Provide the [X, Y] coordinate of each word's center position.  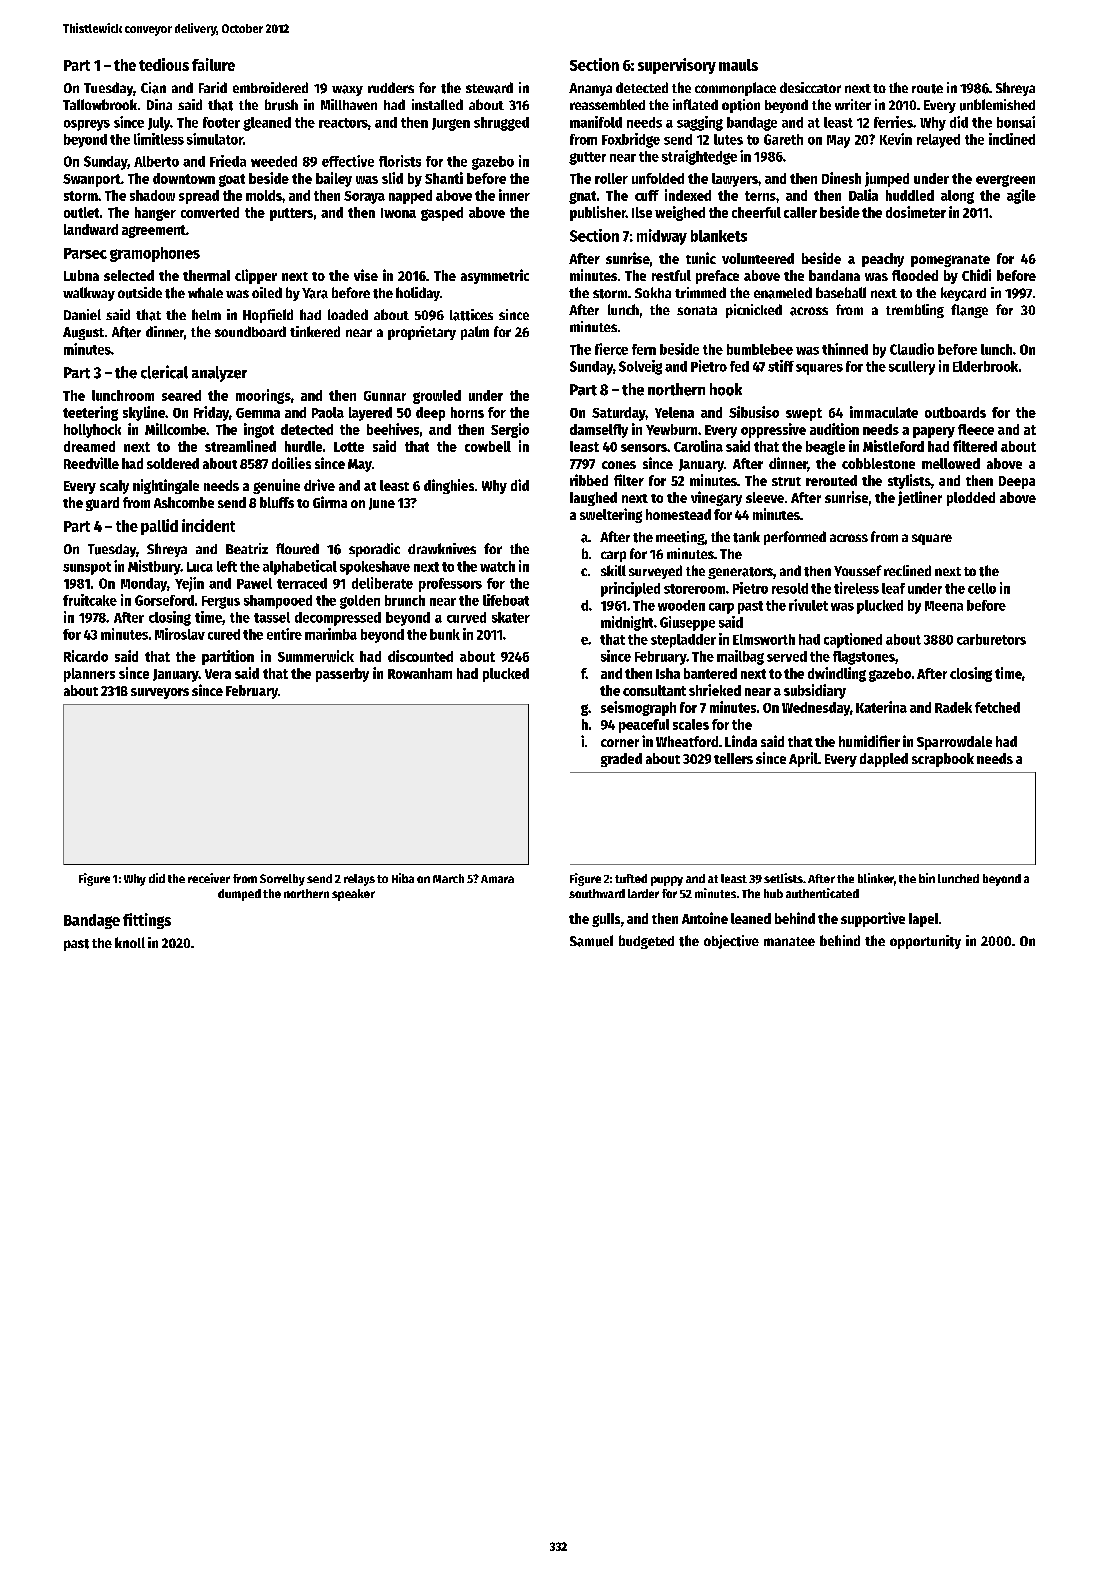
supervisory [677, 66]
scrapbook [943, 760]
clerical [164, 372]
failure [213, 64]
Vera [218, 674]
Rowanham [420, 673]
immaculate [884, 412]
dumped [239, 895]
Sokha [653, 292]
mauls [738, 65]
